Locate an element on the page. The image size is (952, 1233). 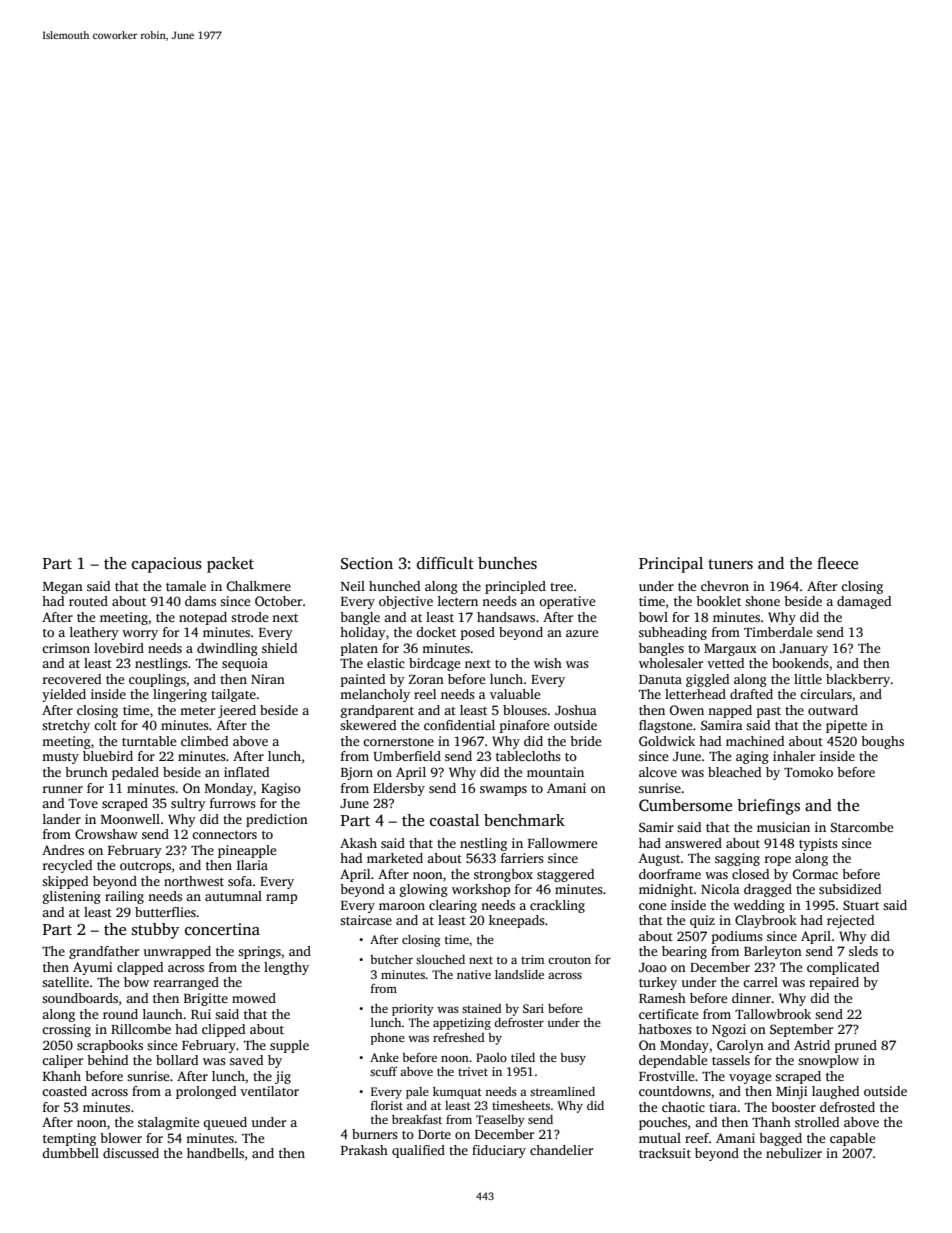
complicated is located at coordinates (843, 968).
